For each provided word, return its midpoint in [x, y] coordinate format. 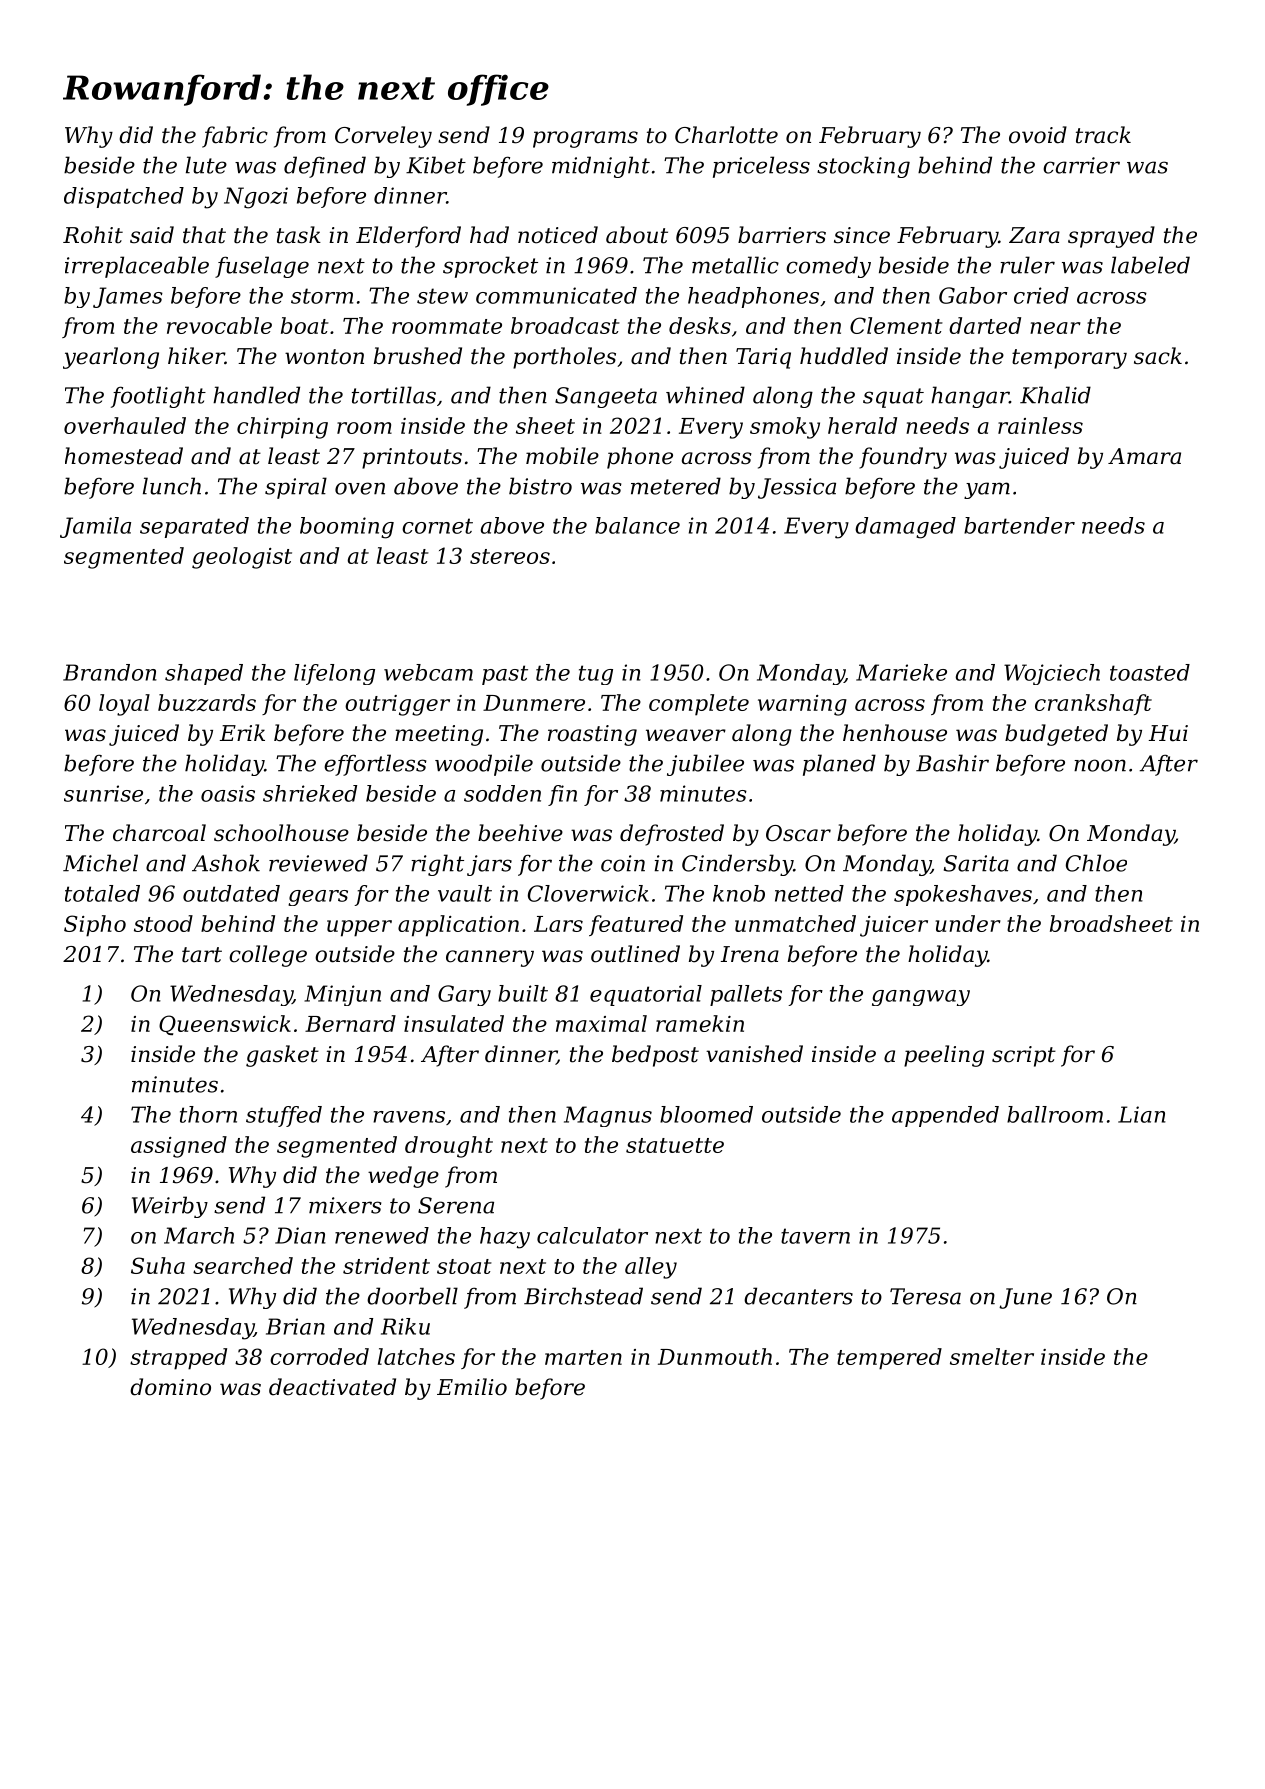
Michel [100, 863]
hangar [970, 397]
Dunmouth [715, 1356]
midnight [601, 167]
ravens [409, 1117]
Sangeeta [606, 397]
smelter [992, 1356]
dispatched [124, 197]
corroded [319, 1356]
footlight [158, 397]
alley [651, 1268]
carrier [1081, 165]
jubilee [705, 765]
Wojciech [1052, 674]
